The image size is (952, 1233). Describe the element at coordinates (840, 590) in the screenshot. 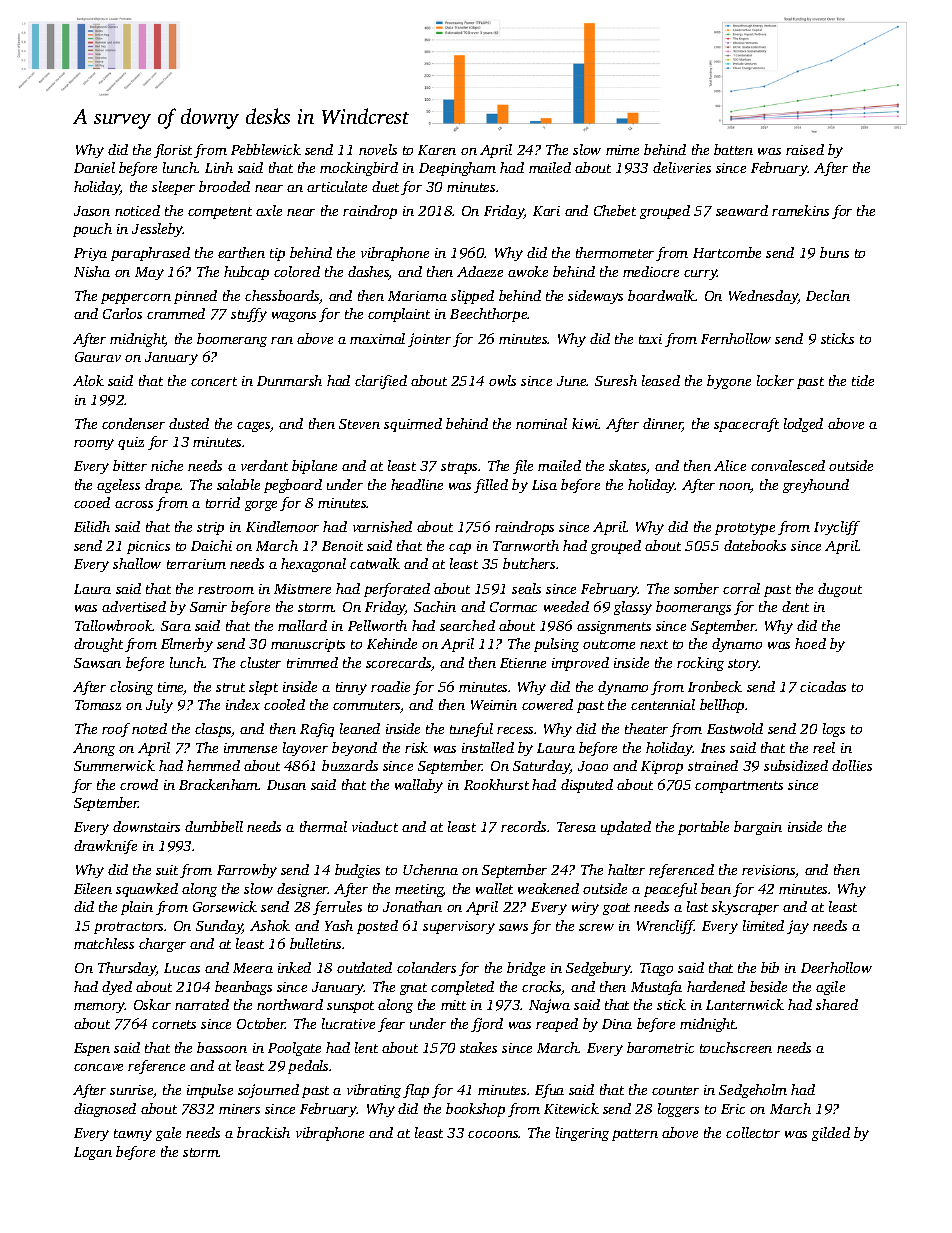

I see `dugout` at that location.
